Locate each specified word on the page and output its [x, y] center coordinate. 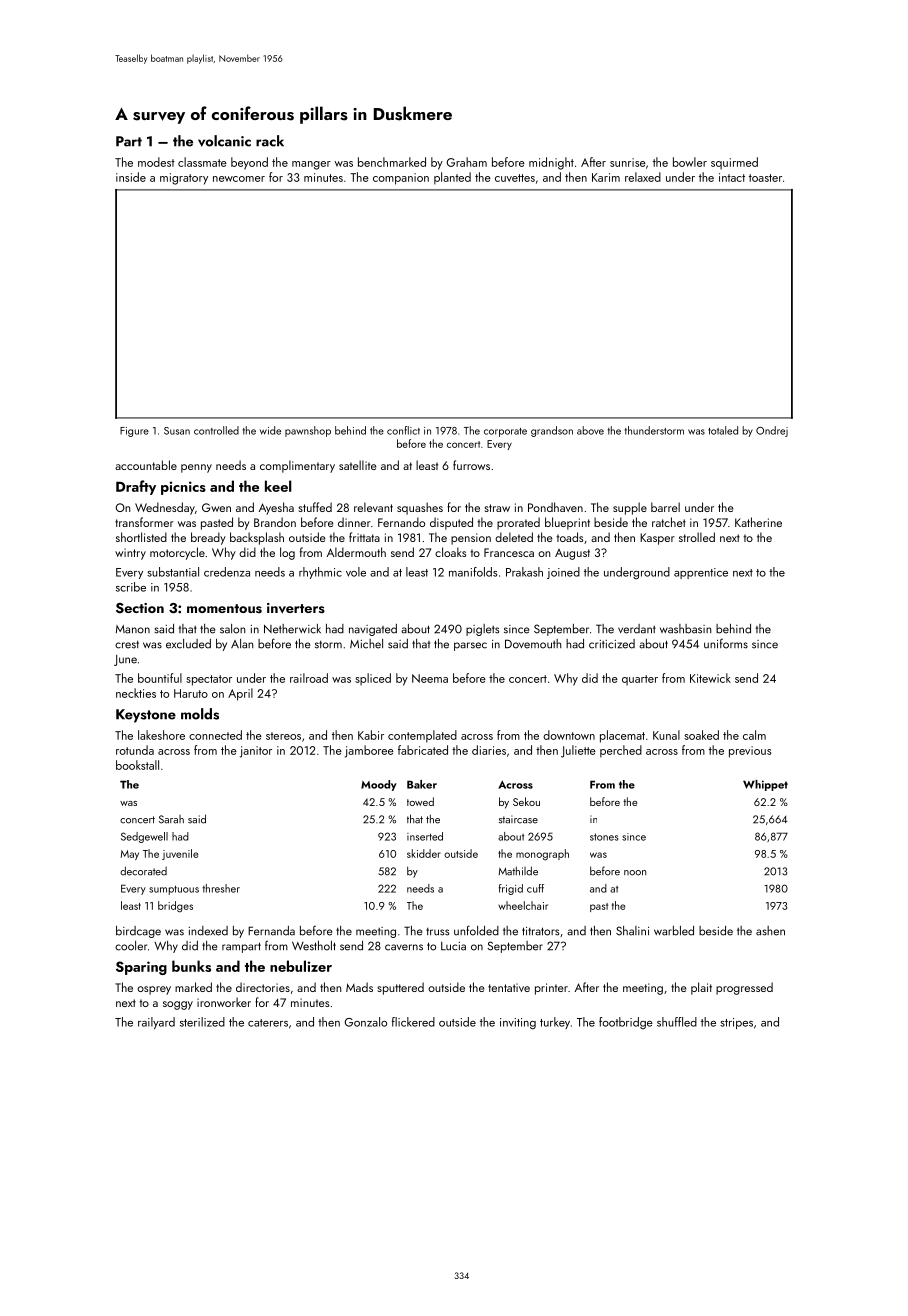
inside [131, 177]
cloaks [450, 552]
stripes [736, 1023]
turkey [555, 1023]
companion [401, 179]
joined [563, 573]
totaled [723, 430]
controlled [216, 430]
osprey [154, 990]
